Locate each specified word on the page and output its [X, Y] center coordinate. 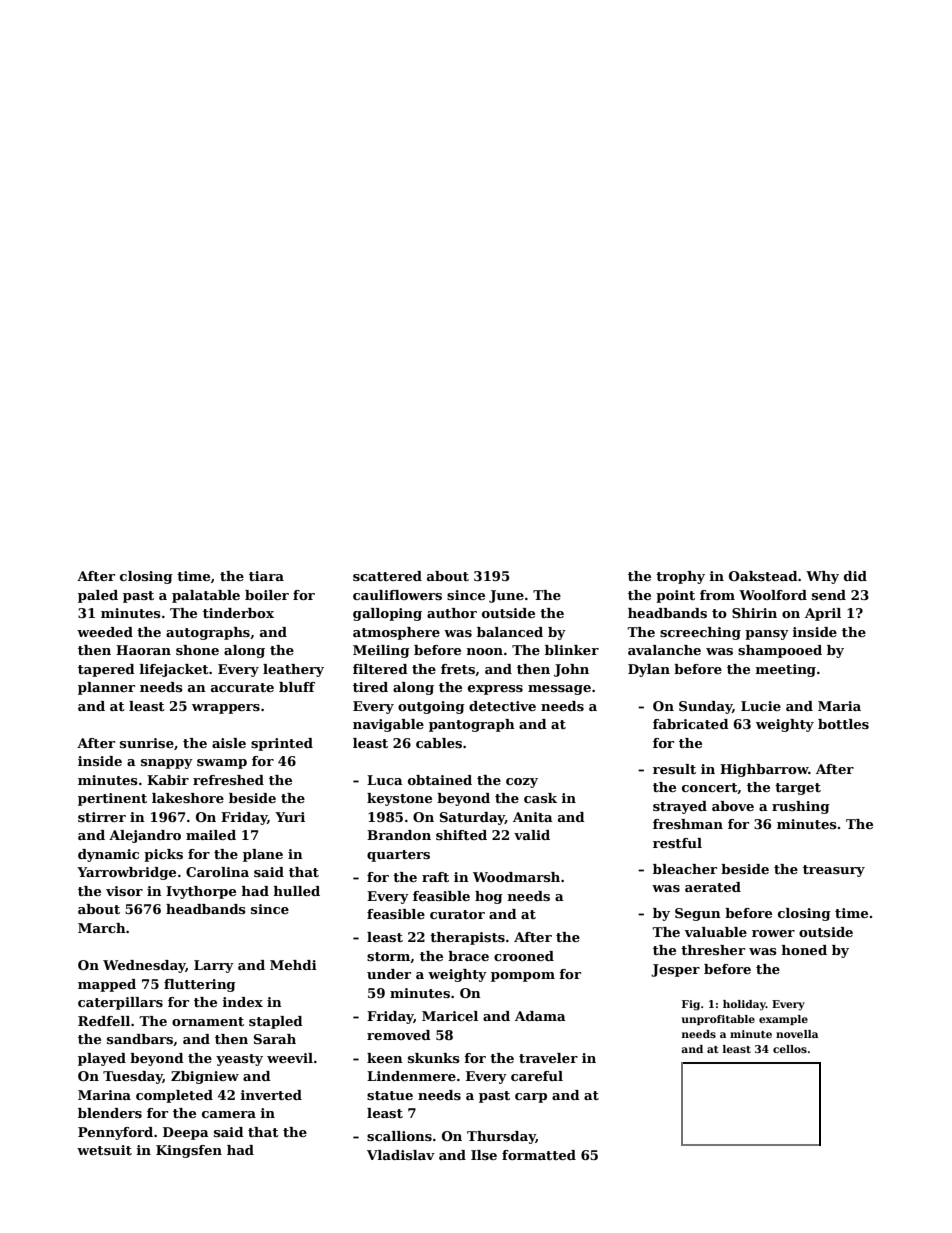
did [855, 576]
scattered [387, 576]
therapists [467, 938]
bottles [843, 724]
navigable [388, 725]
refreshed [228, 780]
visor [124, 891]
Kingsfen [189, 1151]
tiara [266, 576]
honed [804, 950]
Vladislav [401, 1155]
